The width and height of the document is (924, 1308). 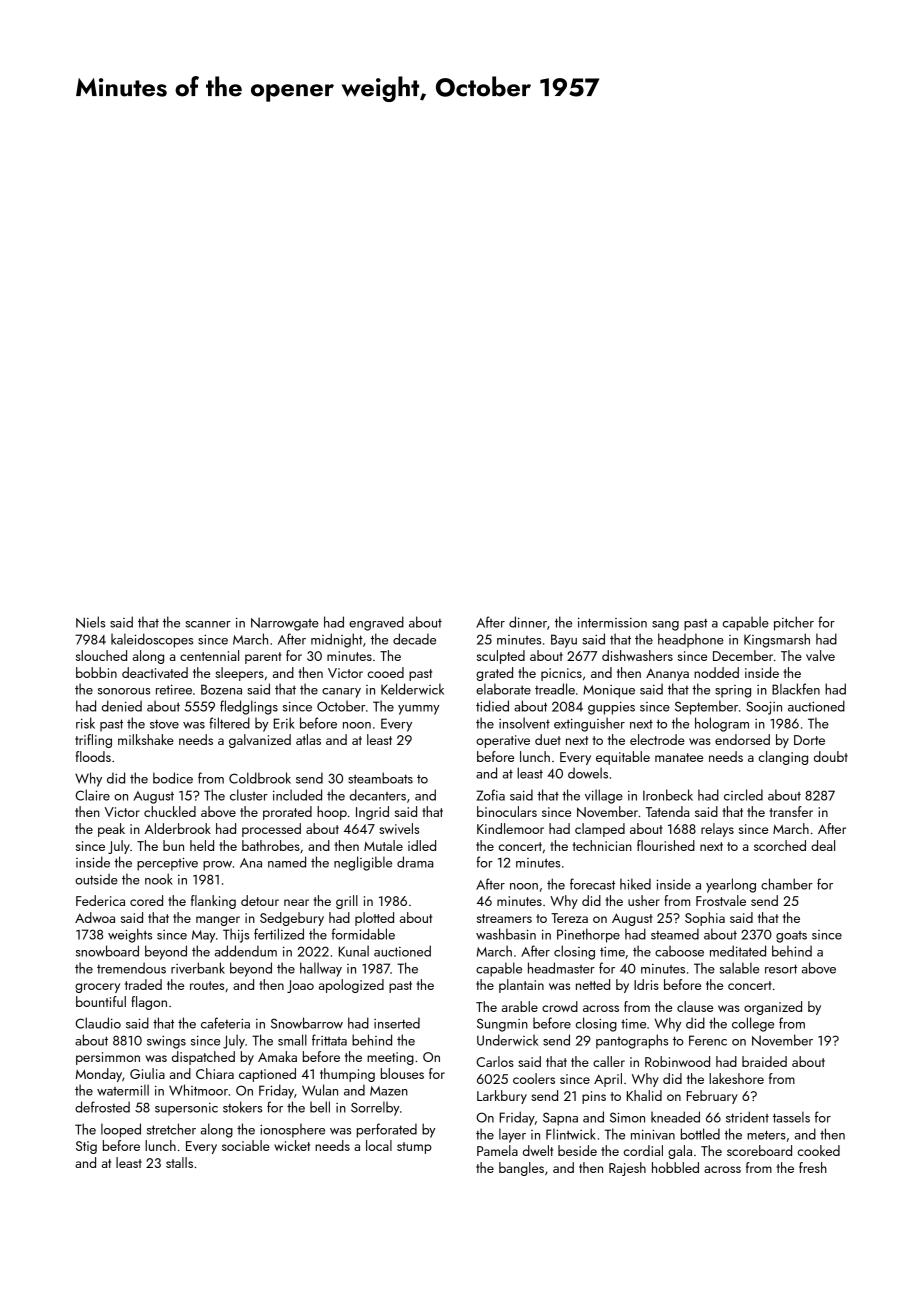 What do you see at coordinates (179, 1162) in the document?
I see `stalls` at bounding box center [179, 1162].
